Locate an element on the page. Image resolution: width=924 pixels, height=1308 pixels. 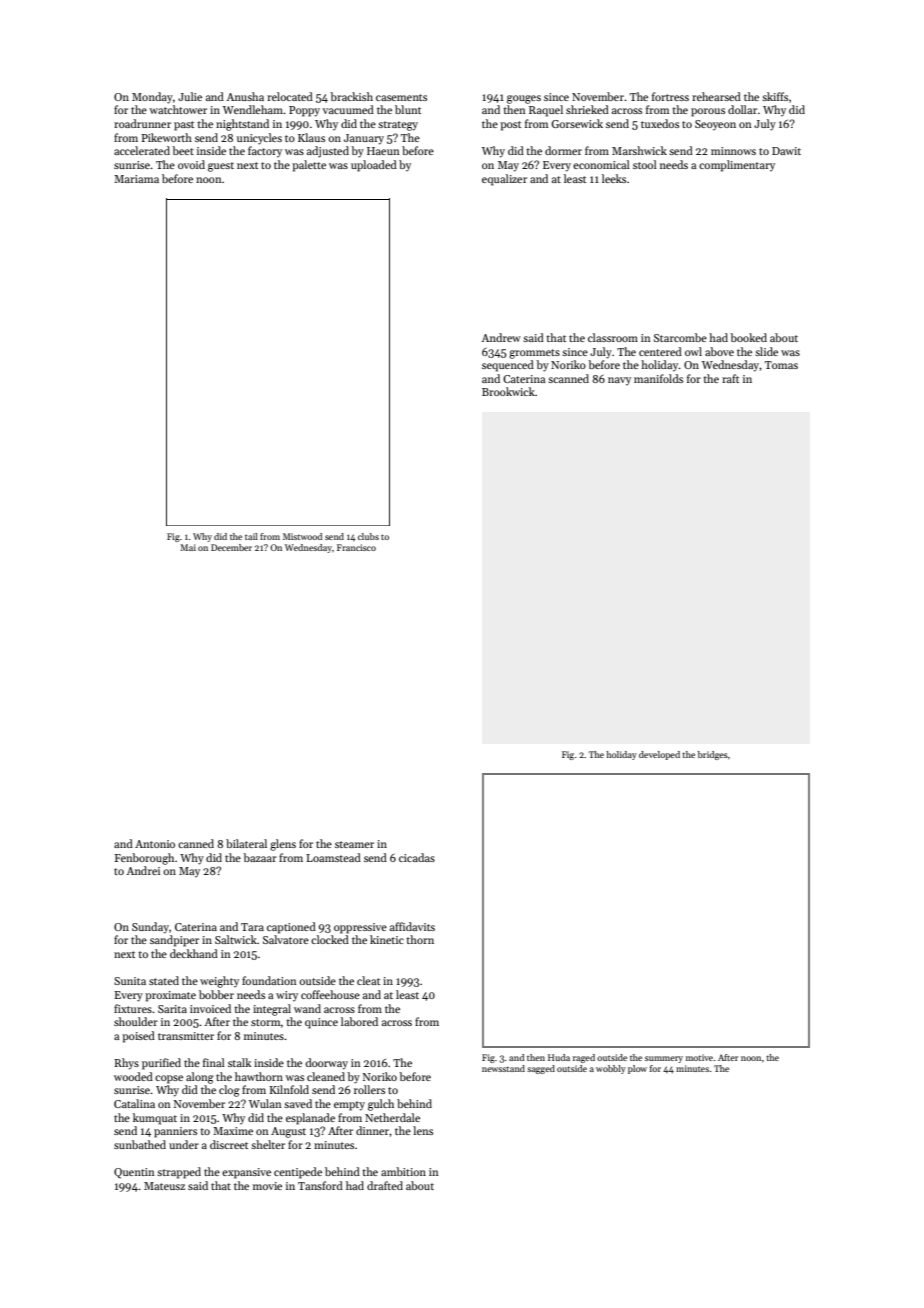
bridges is located at coordinates (713, 755).
